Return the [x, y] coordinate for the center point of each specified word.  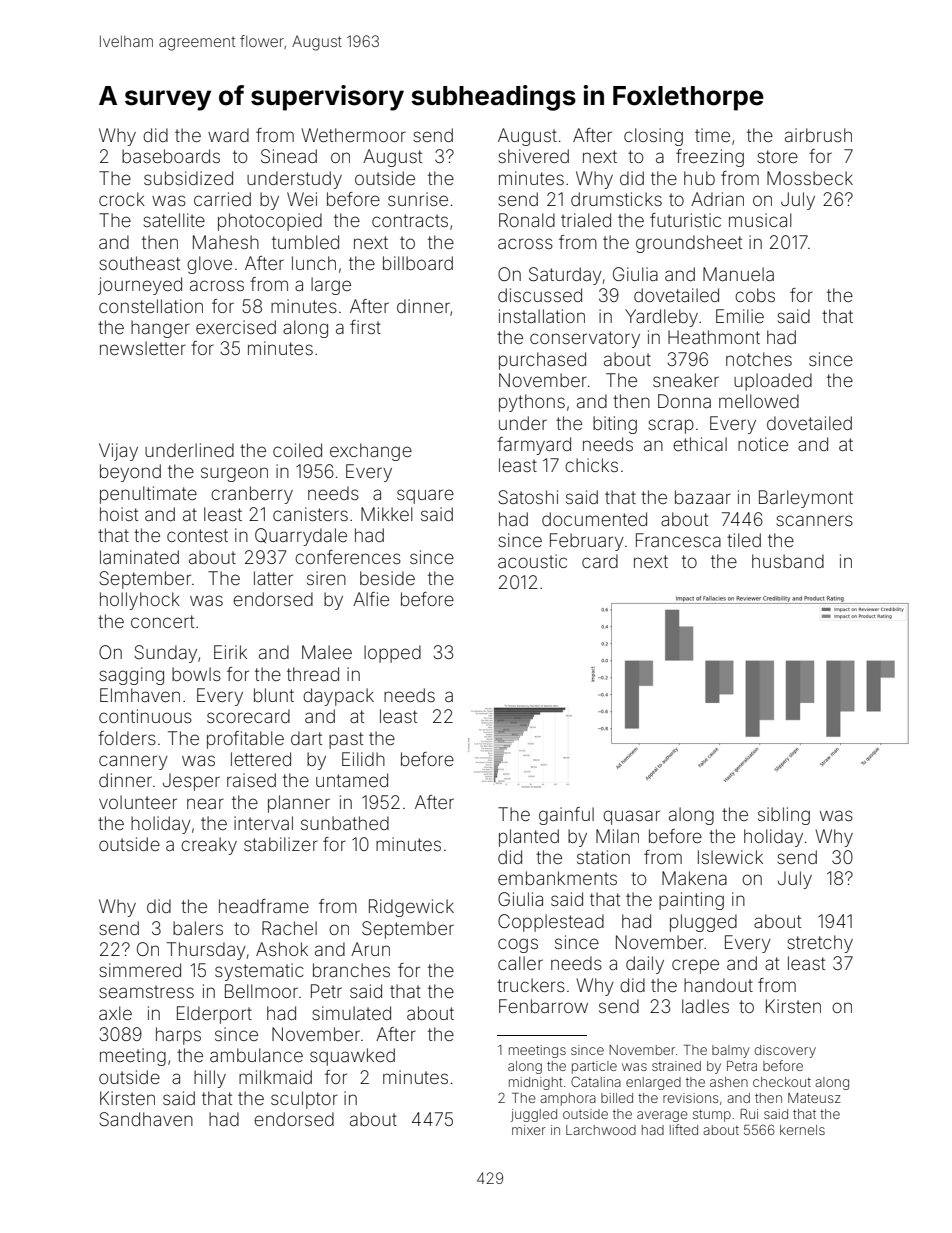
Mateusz [814, 1098]
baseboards [171, 156]
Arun [370, 949]
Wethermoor [354, 135]
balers [198, 928]
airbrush [818, 135]
